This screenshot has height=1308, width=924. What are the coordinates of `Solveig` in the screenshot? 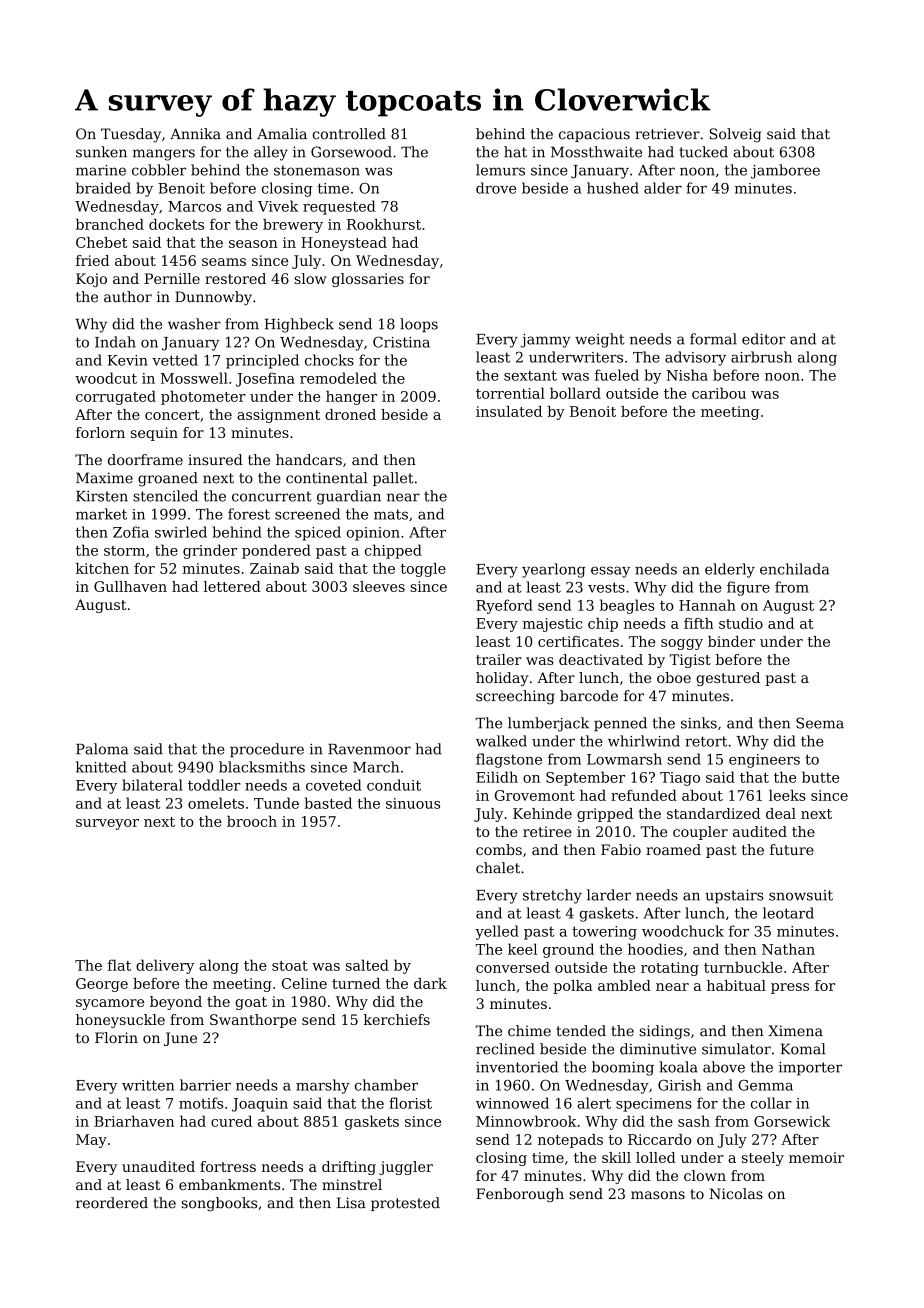 It's located at (735, 135).
